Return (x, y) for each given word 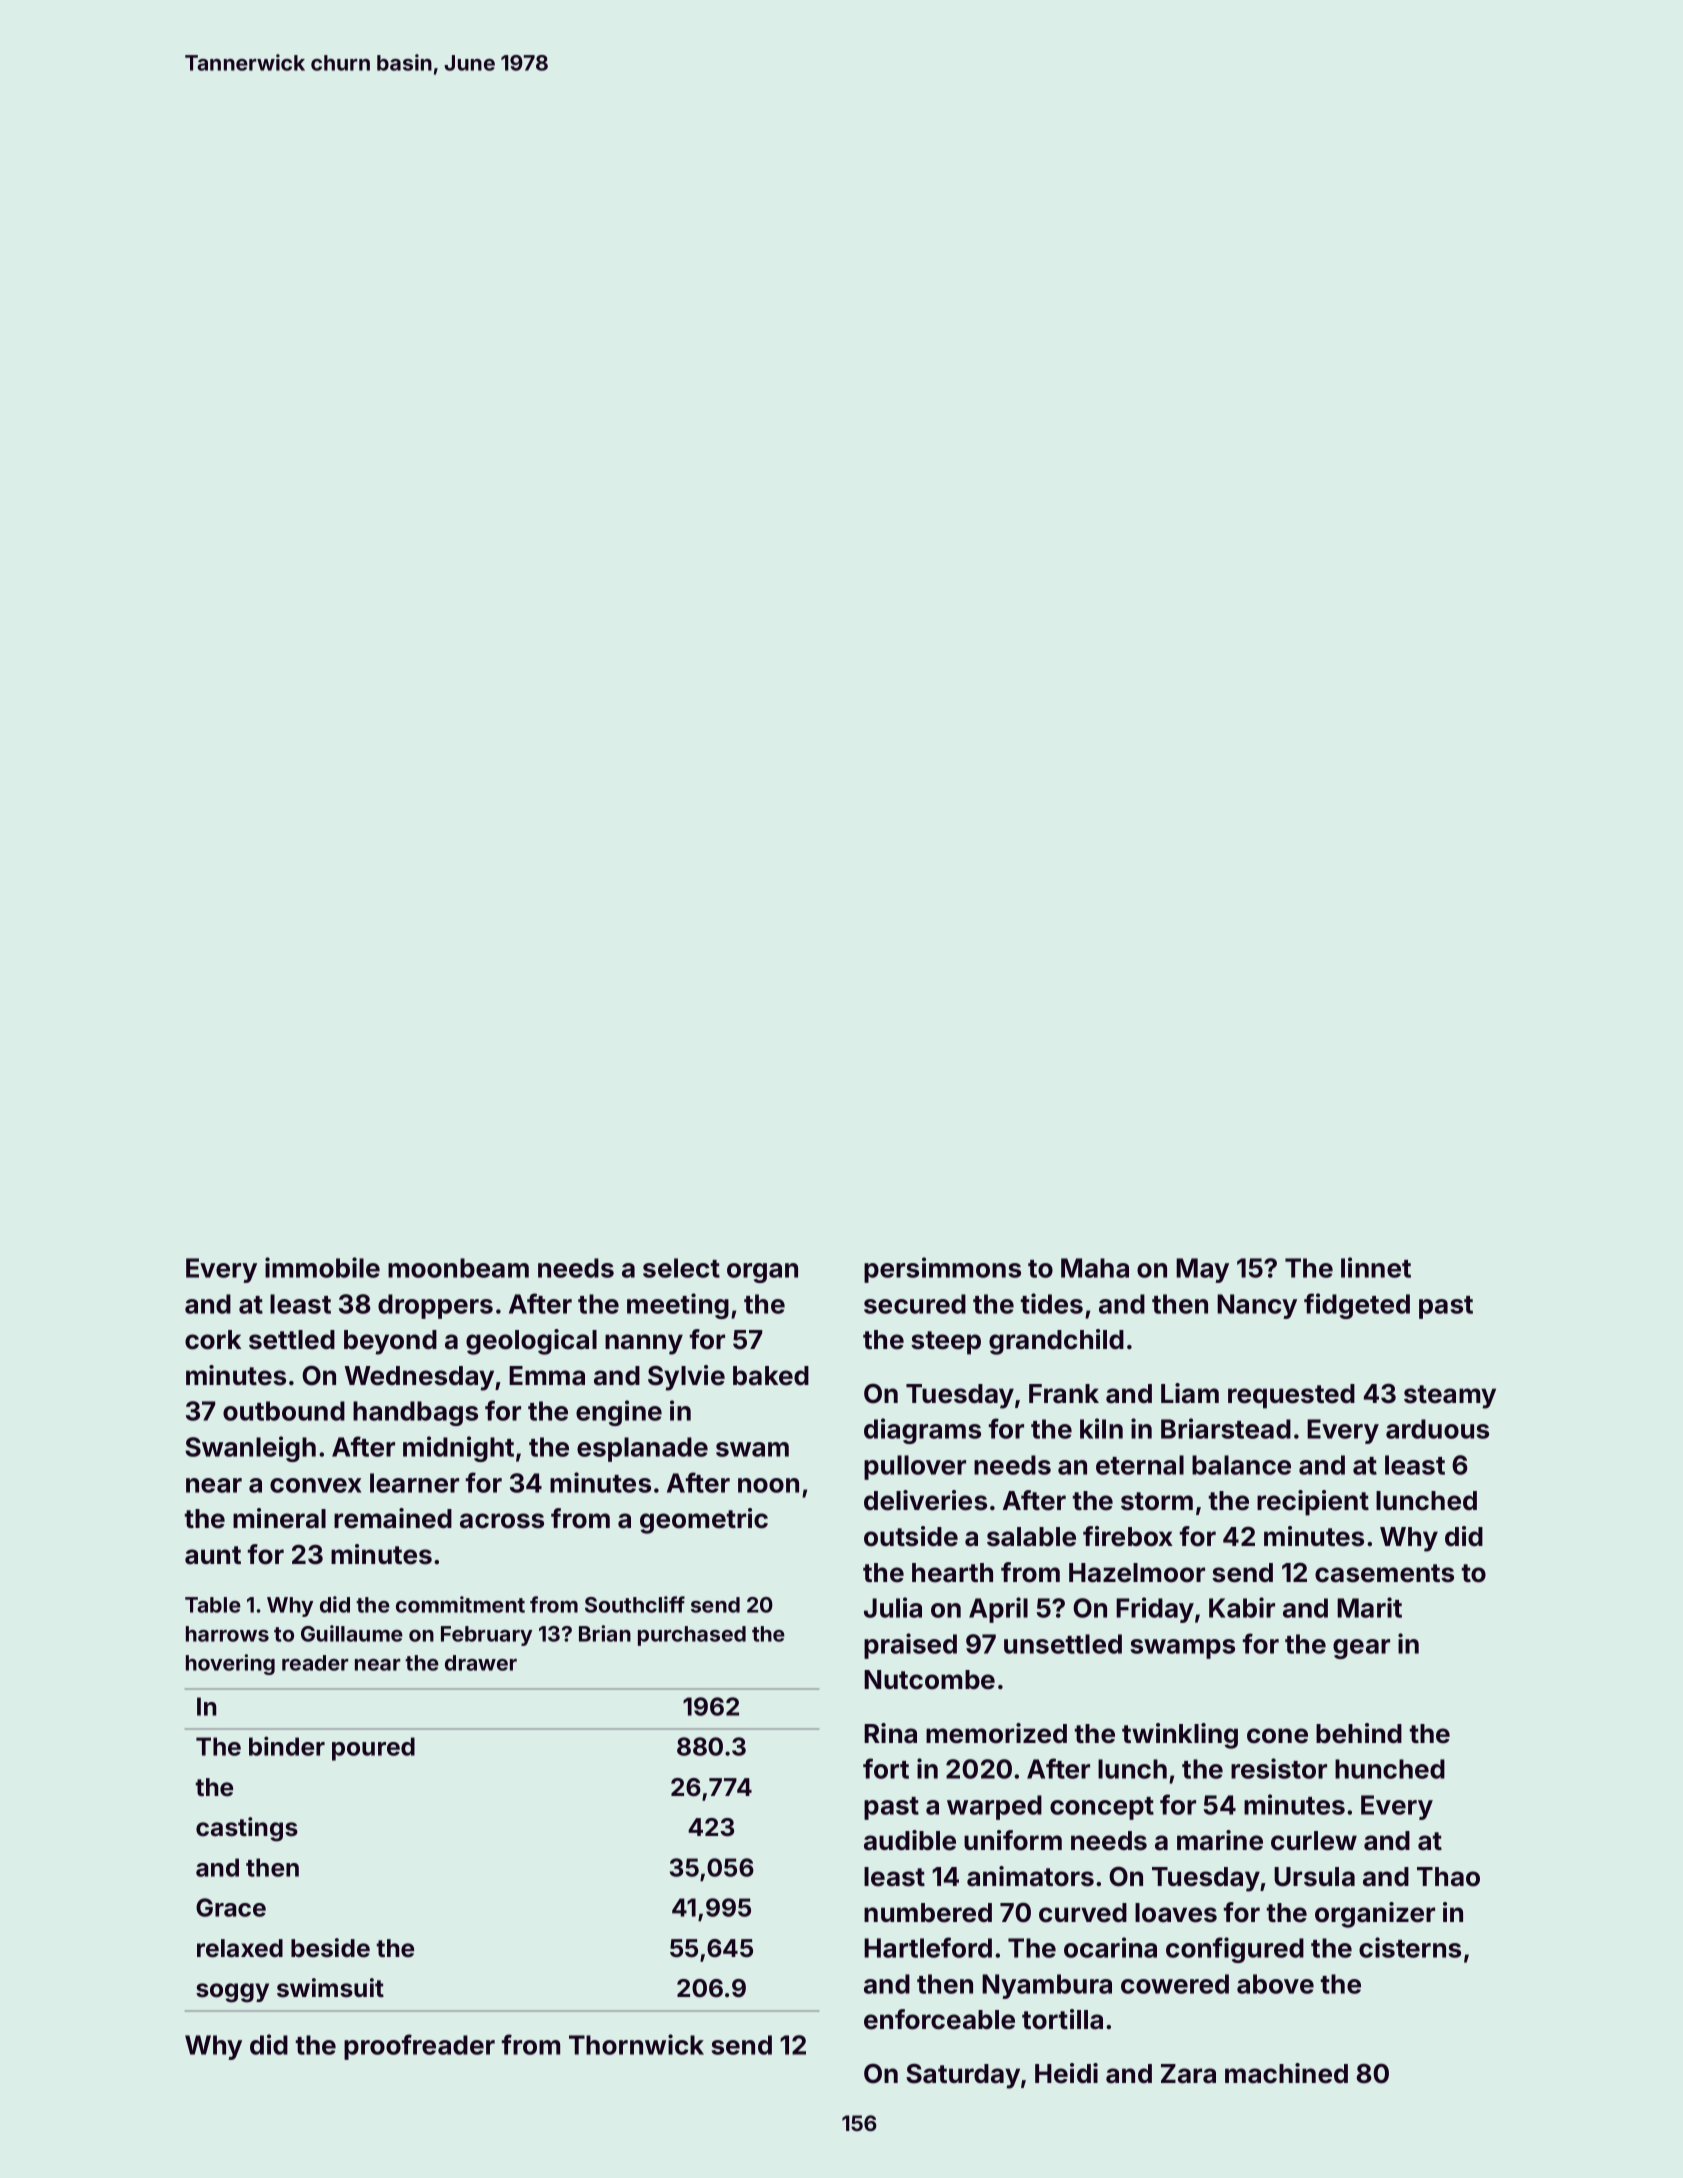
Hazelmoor (1137, 1573)
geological (531, 1342)
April (998, 1610)
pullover (915, 1467)
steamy (1450, 1397)
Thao (1448, 1877)
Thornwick (636, 2044)
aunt (213, 1555)
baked (771, 1376)
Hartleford (928, 1947)
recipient (1313, 1503)
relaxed (240, 1948)
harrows (227, 1634)
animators (1030, 1876)
